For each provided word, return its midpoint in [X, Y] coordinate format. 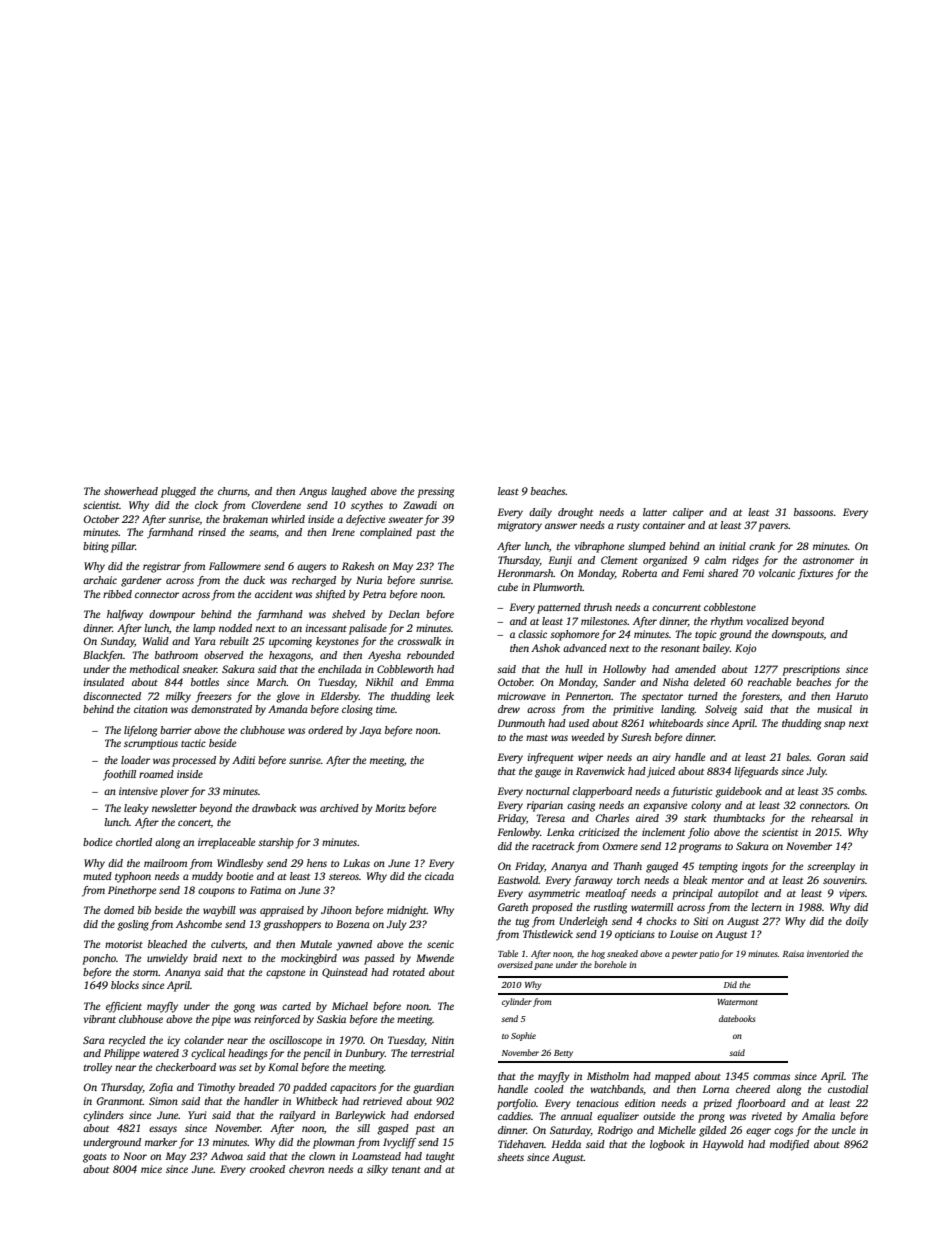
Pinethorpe [132, 891]
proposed [552, 908]
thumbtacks [739, 818]
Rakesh [358, 566]
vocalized [768, 621]
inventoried [828, 953]
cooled [549, 1089]
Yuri [197, 1115]
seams [262, 533]
